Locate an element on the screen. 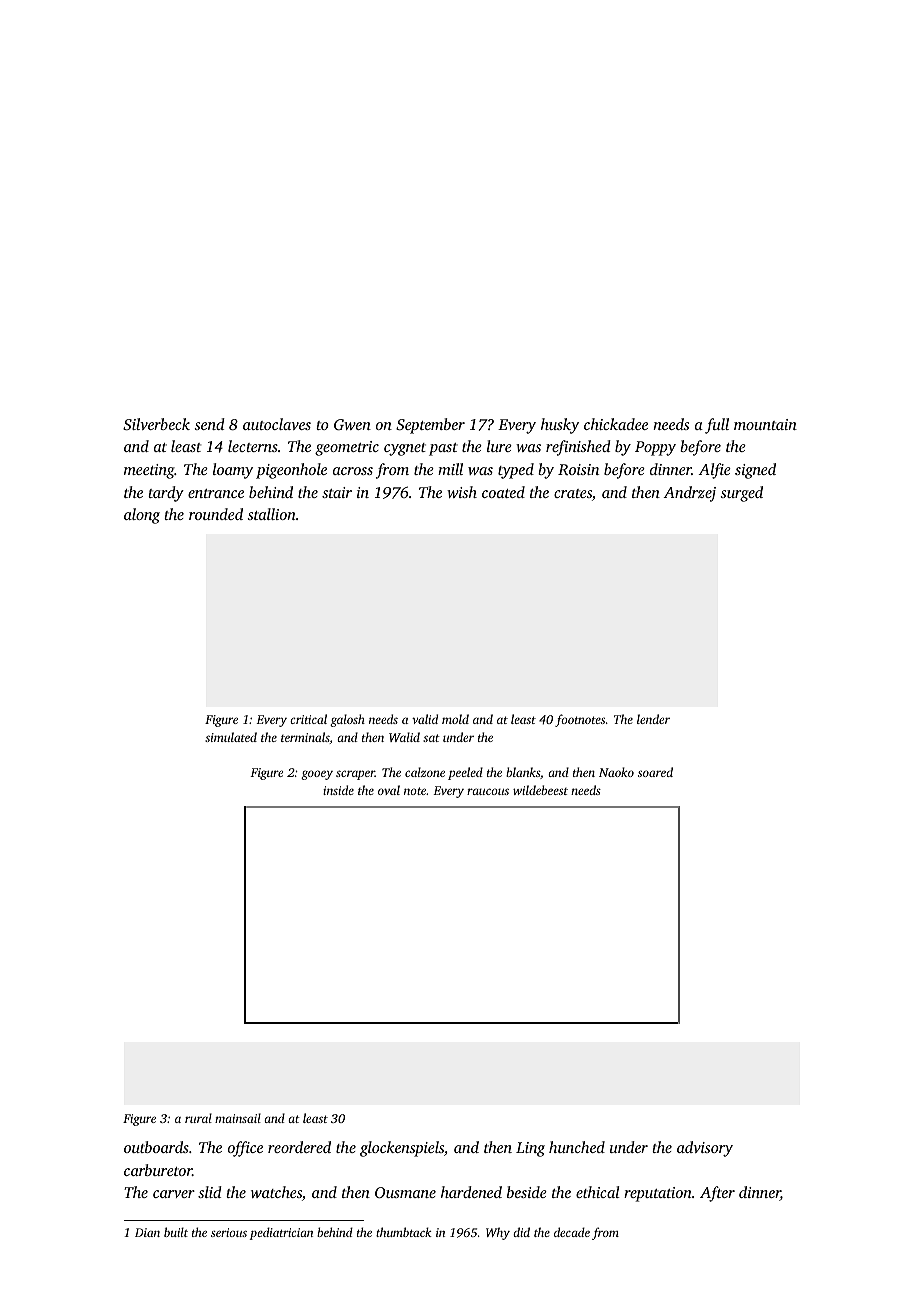 The height and width of the screenshot is (1308, 924). soared is located at coordinates (655, 772).
